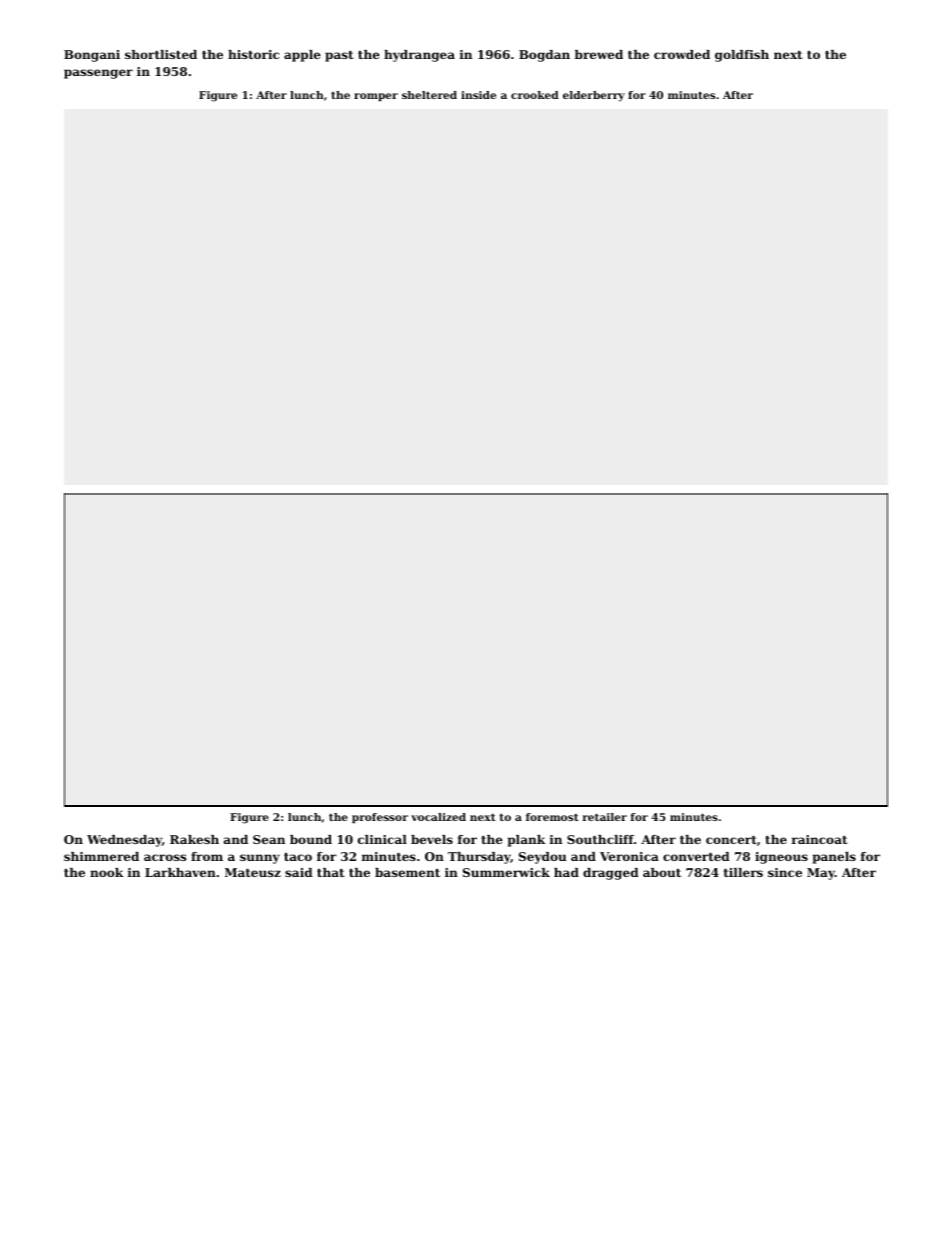 This page has height=1233, width=952. Describe the element at coordinates (604, 817) in the page. I see `retailer` at that location.
